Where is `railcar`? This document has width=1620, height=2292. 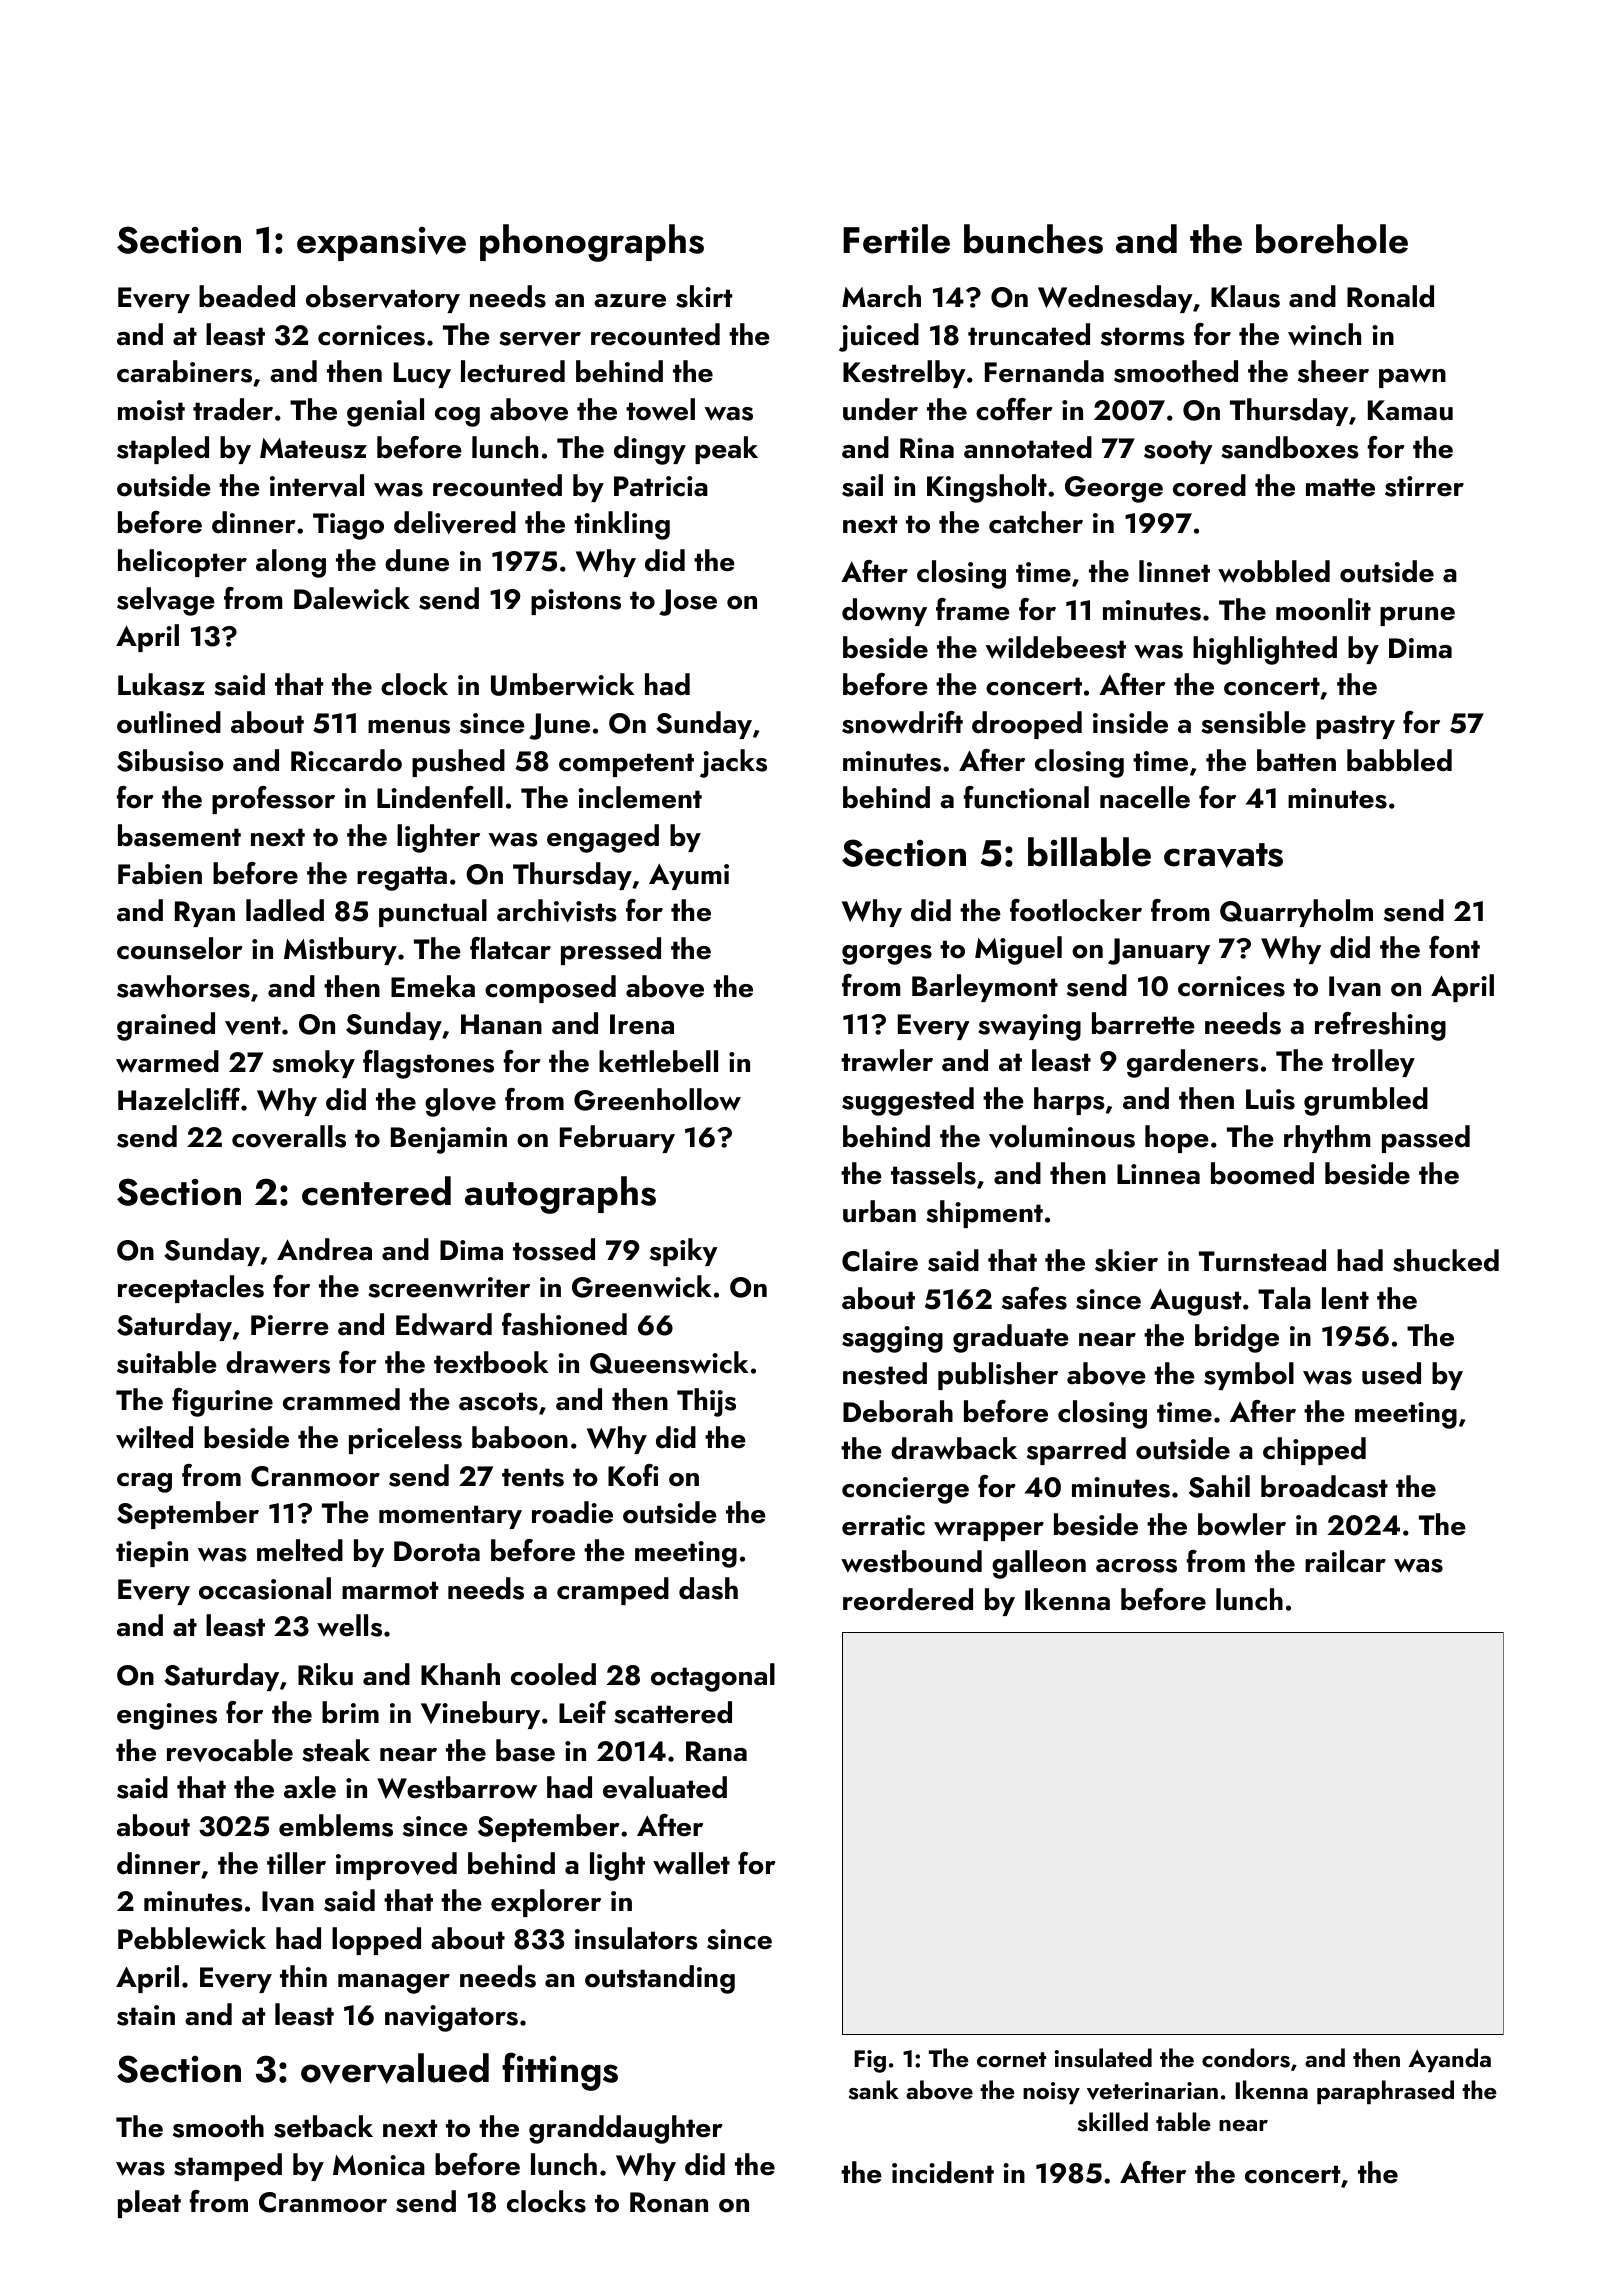 railcar is located at coordinates (1345, 1561).
